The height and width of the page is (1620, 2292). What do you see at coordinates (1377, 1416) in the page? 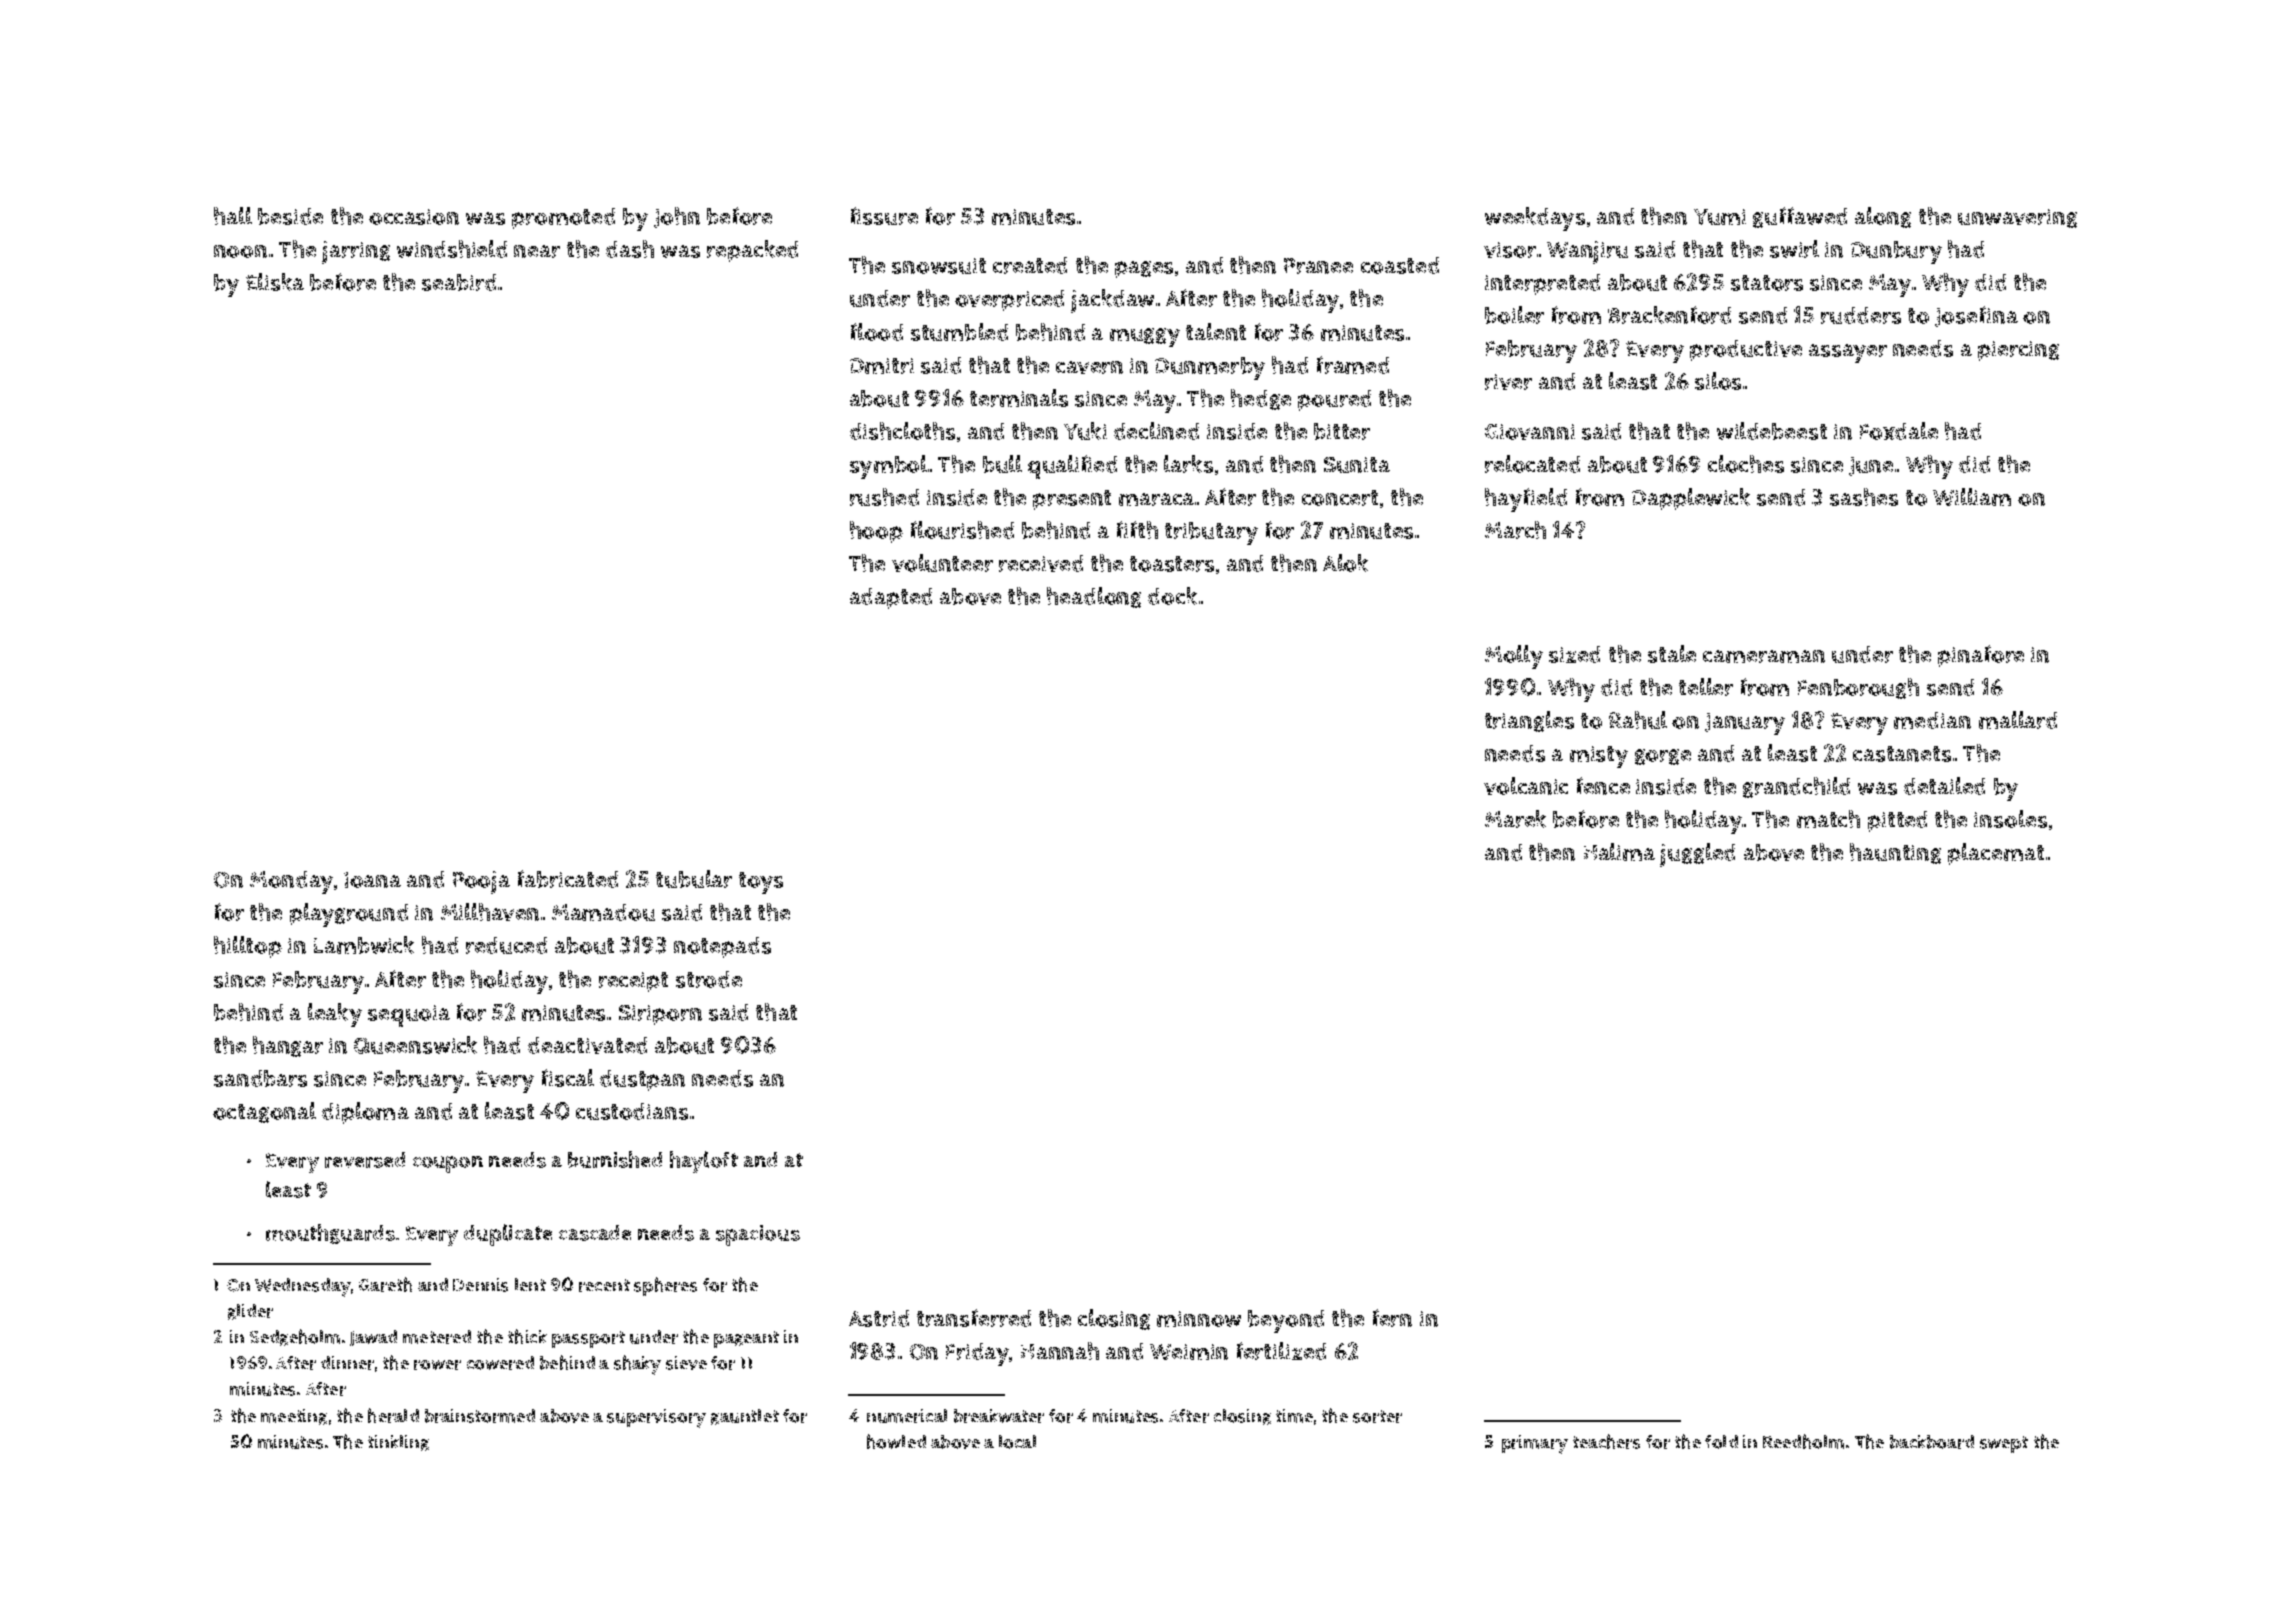
I see `sorter` at bounding box center [1377, 1416].
